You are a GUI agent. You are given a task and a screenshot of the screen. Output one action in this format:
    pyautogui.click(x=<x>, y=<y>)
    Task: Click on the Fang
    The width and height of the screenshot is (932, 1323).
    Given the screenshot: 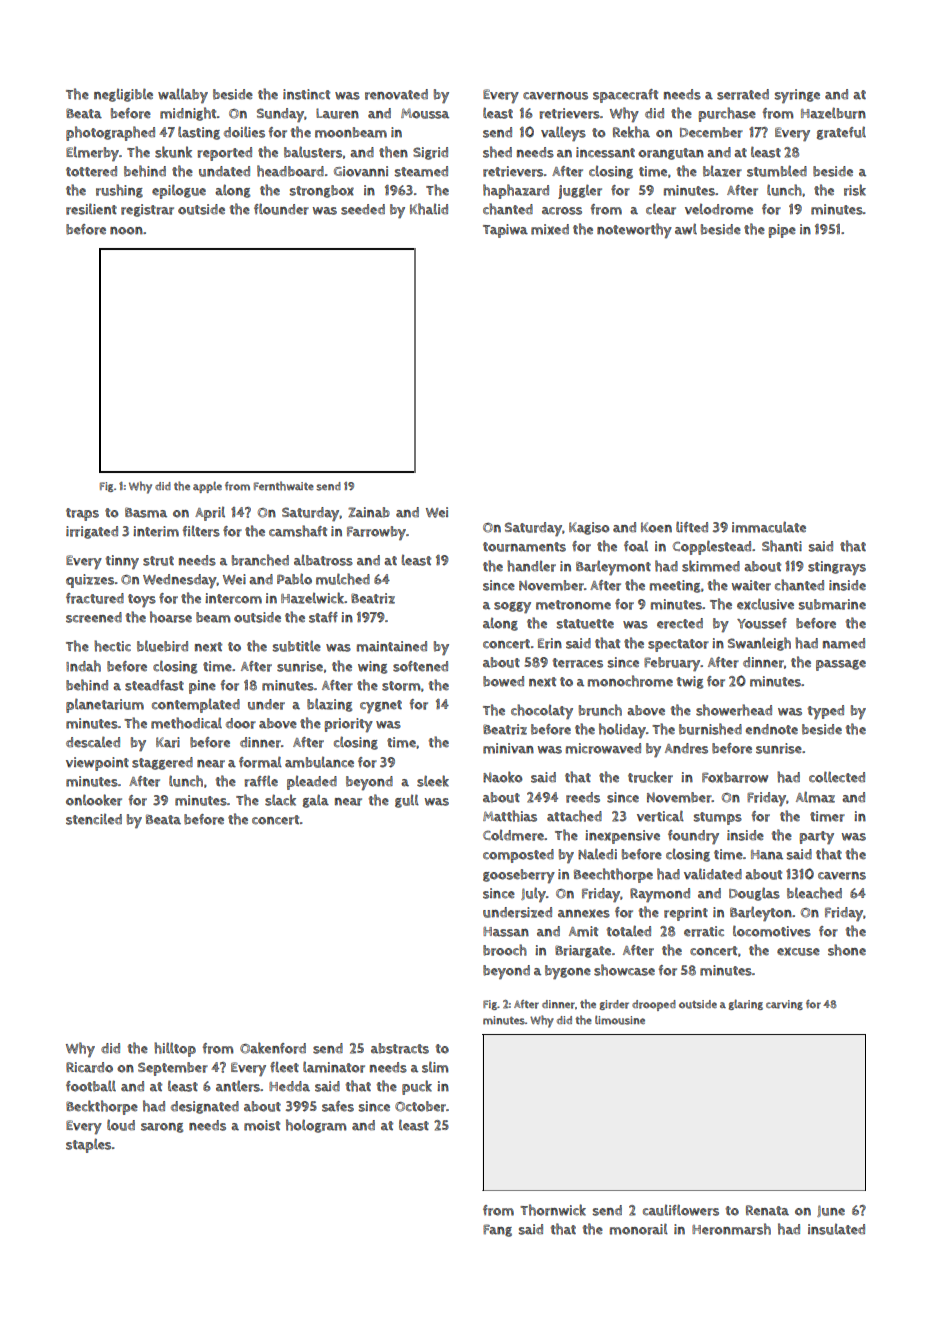 What is the action you would take?
    pyautogui.click(x=497, y=1230)
